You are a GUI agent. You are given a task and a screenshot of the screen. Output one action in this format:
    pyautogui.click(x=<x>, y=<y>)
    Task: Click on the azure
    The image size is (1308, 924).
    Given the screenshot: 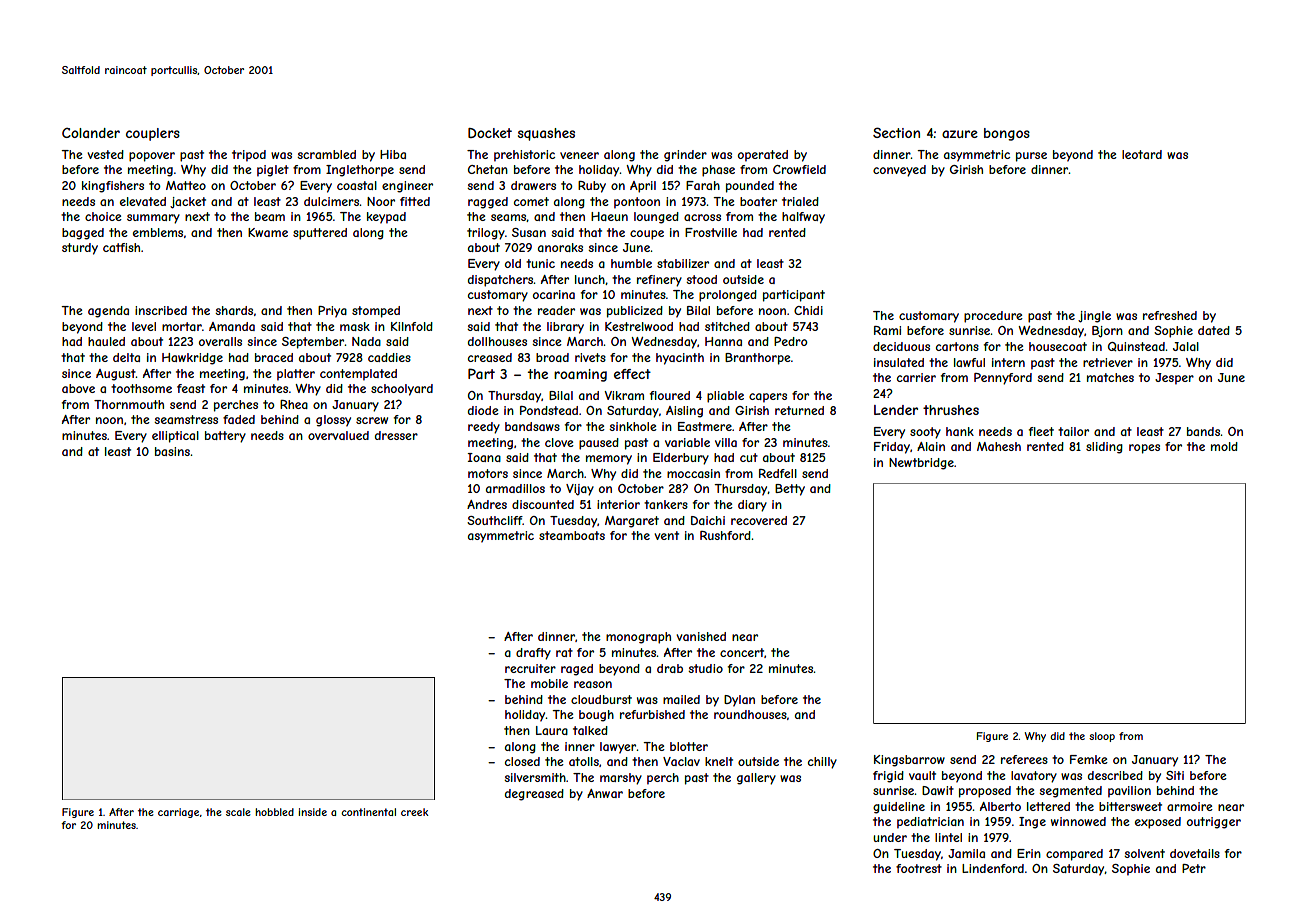 What is the action you would take?
    pyautogui.click(x=960, y=134)
